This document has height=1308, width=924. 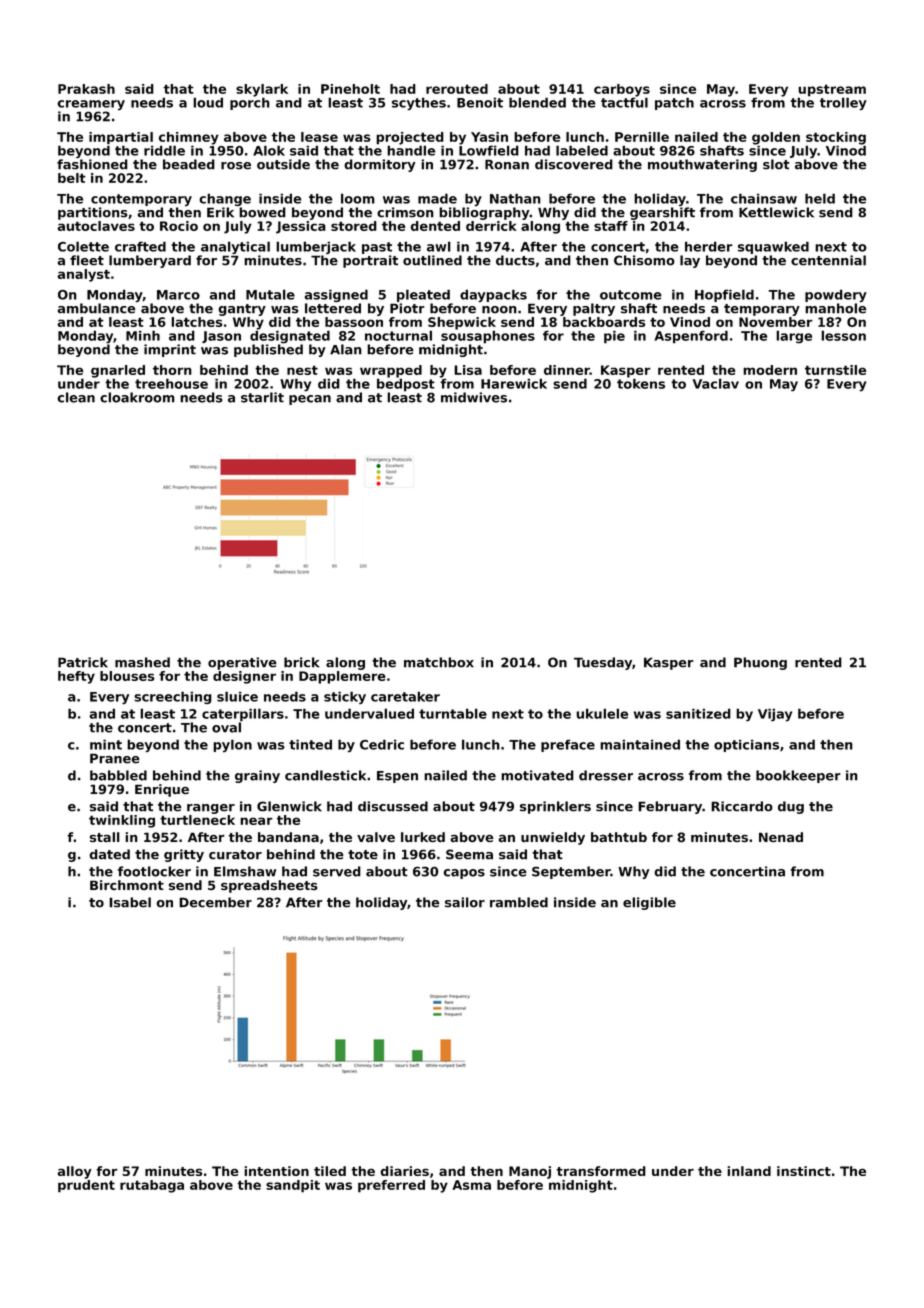 I want to click on operative, so click(x=242, y=663).
